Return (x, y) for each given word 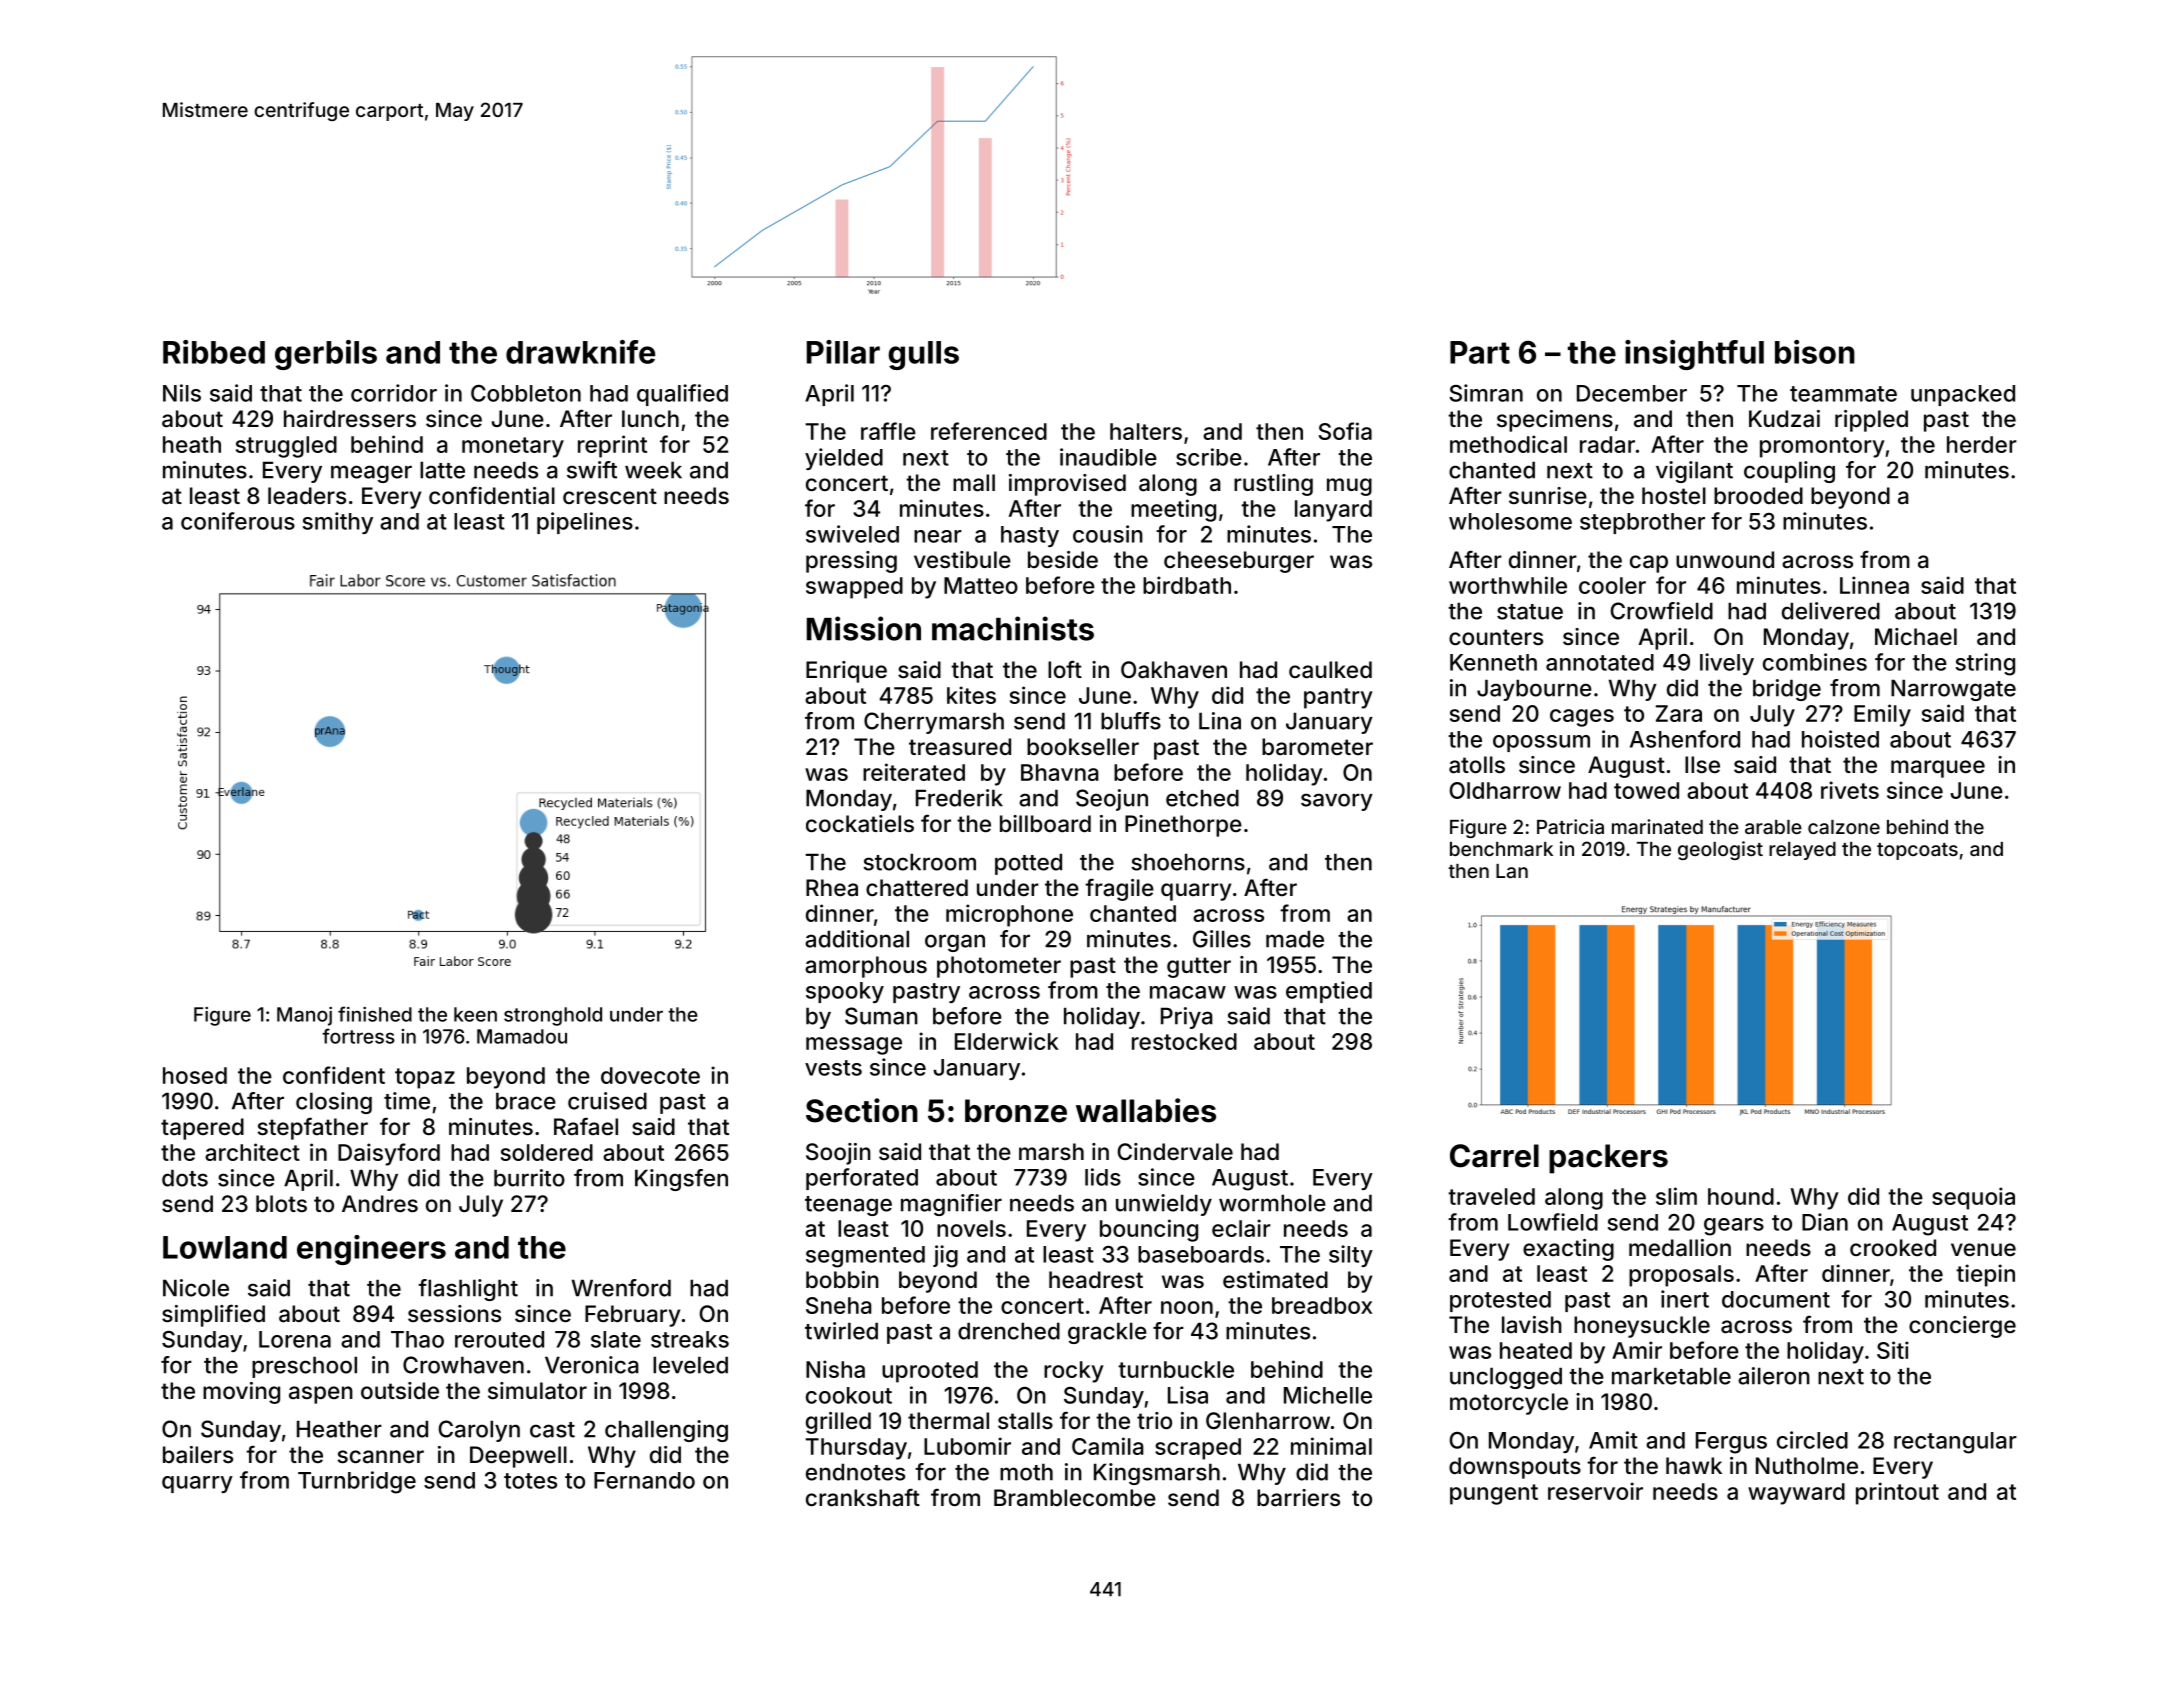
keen (475, 1014)
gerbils (326, 355)
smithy (338, 523)
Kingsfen (681, 1180)
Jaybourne (1534, 690)
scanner (381, 1457)
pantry (1338, 698)
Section (862, 1110)
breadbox (1322, 1305)
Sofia (1345, 431)
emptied (1329, 992)
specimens (1555, 421)
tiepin (1985, 1275)
